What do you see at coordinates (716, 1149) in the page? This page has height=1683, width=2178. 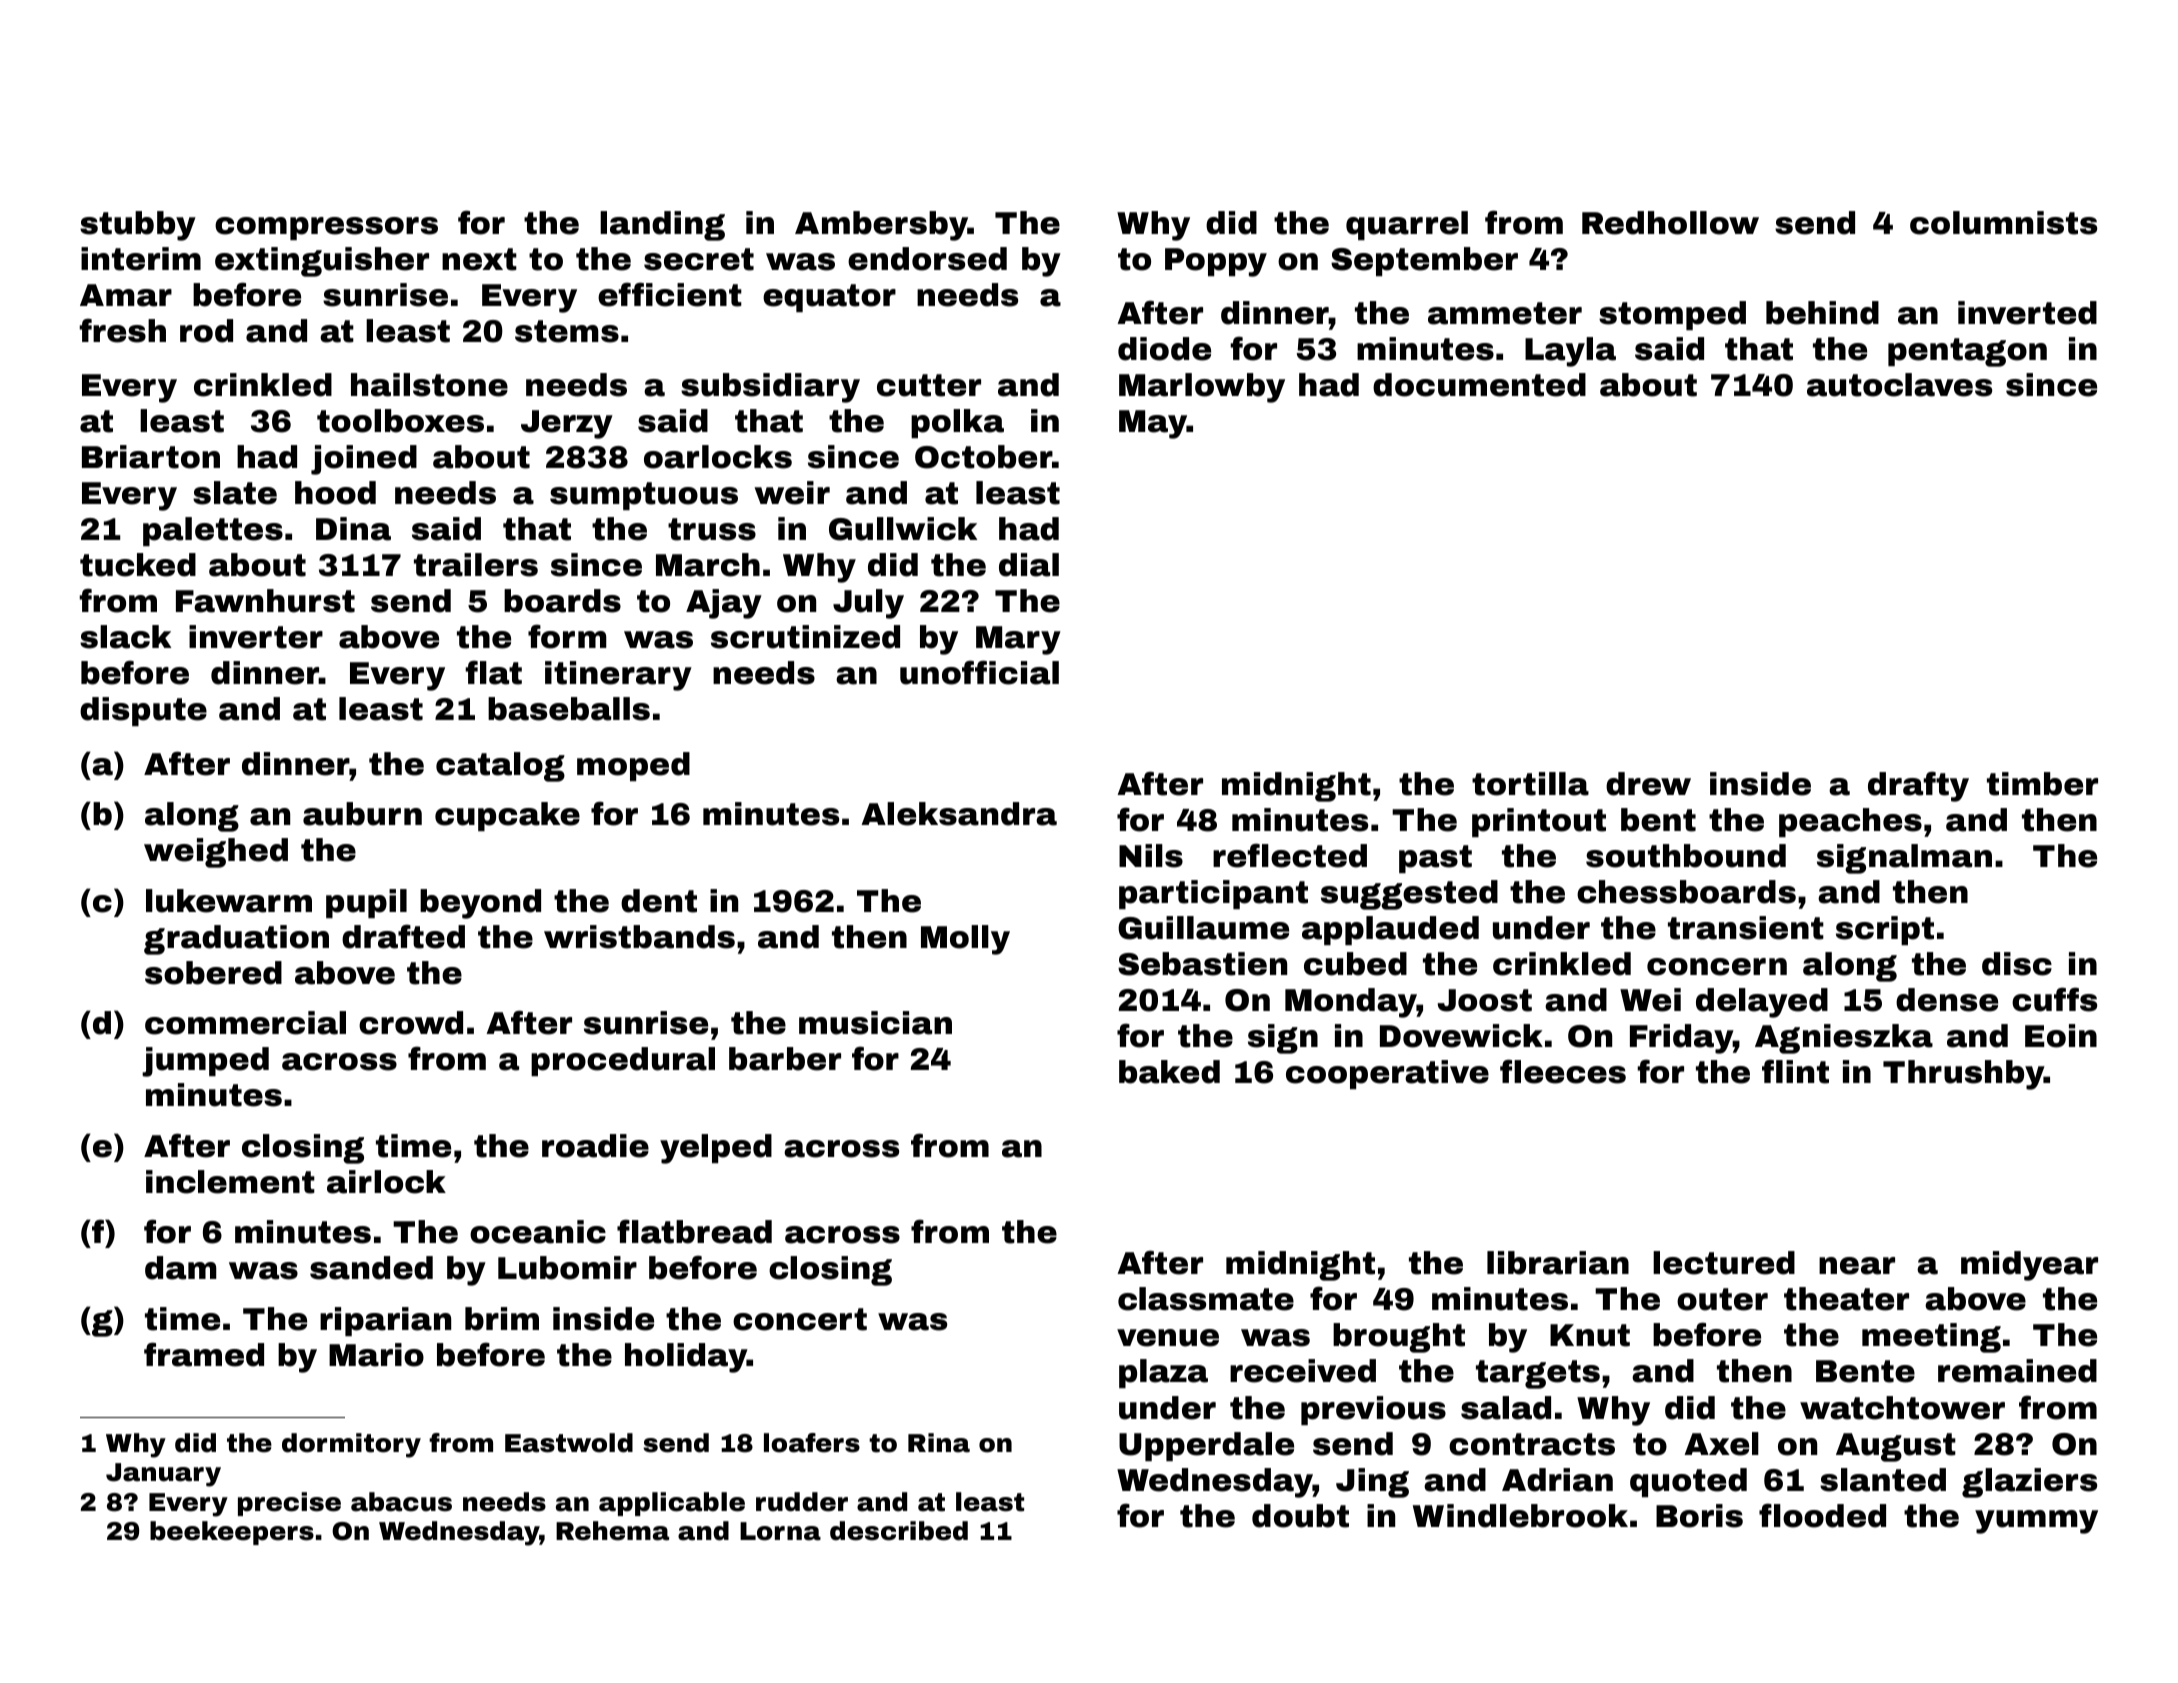 I see `yelped` at bounding box center [716, 1149].
